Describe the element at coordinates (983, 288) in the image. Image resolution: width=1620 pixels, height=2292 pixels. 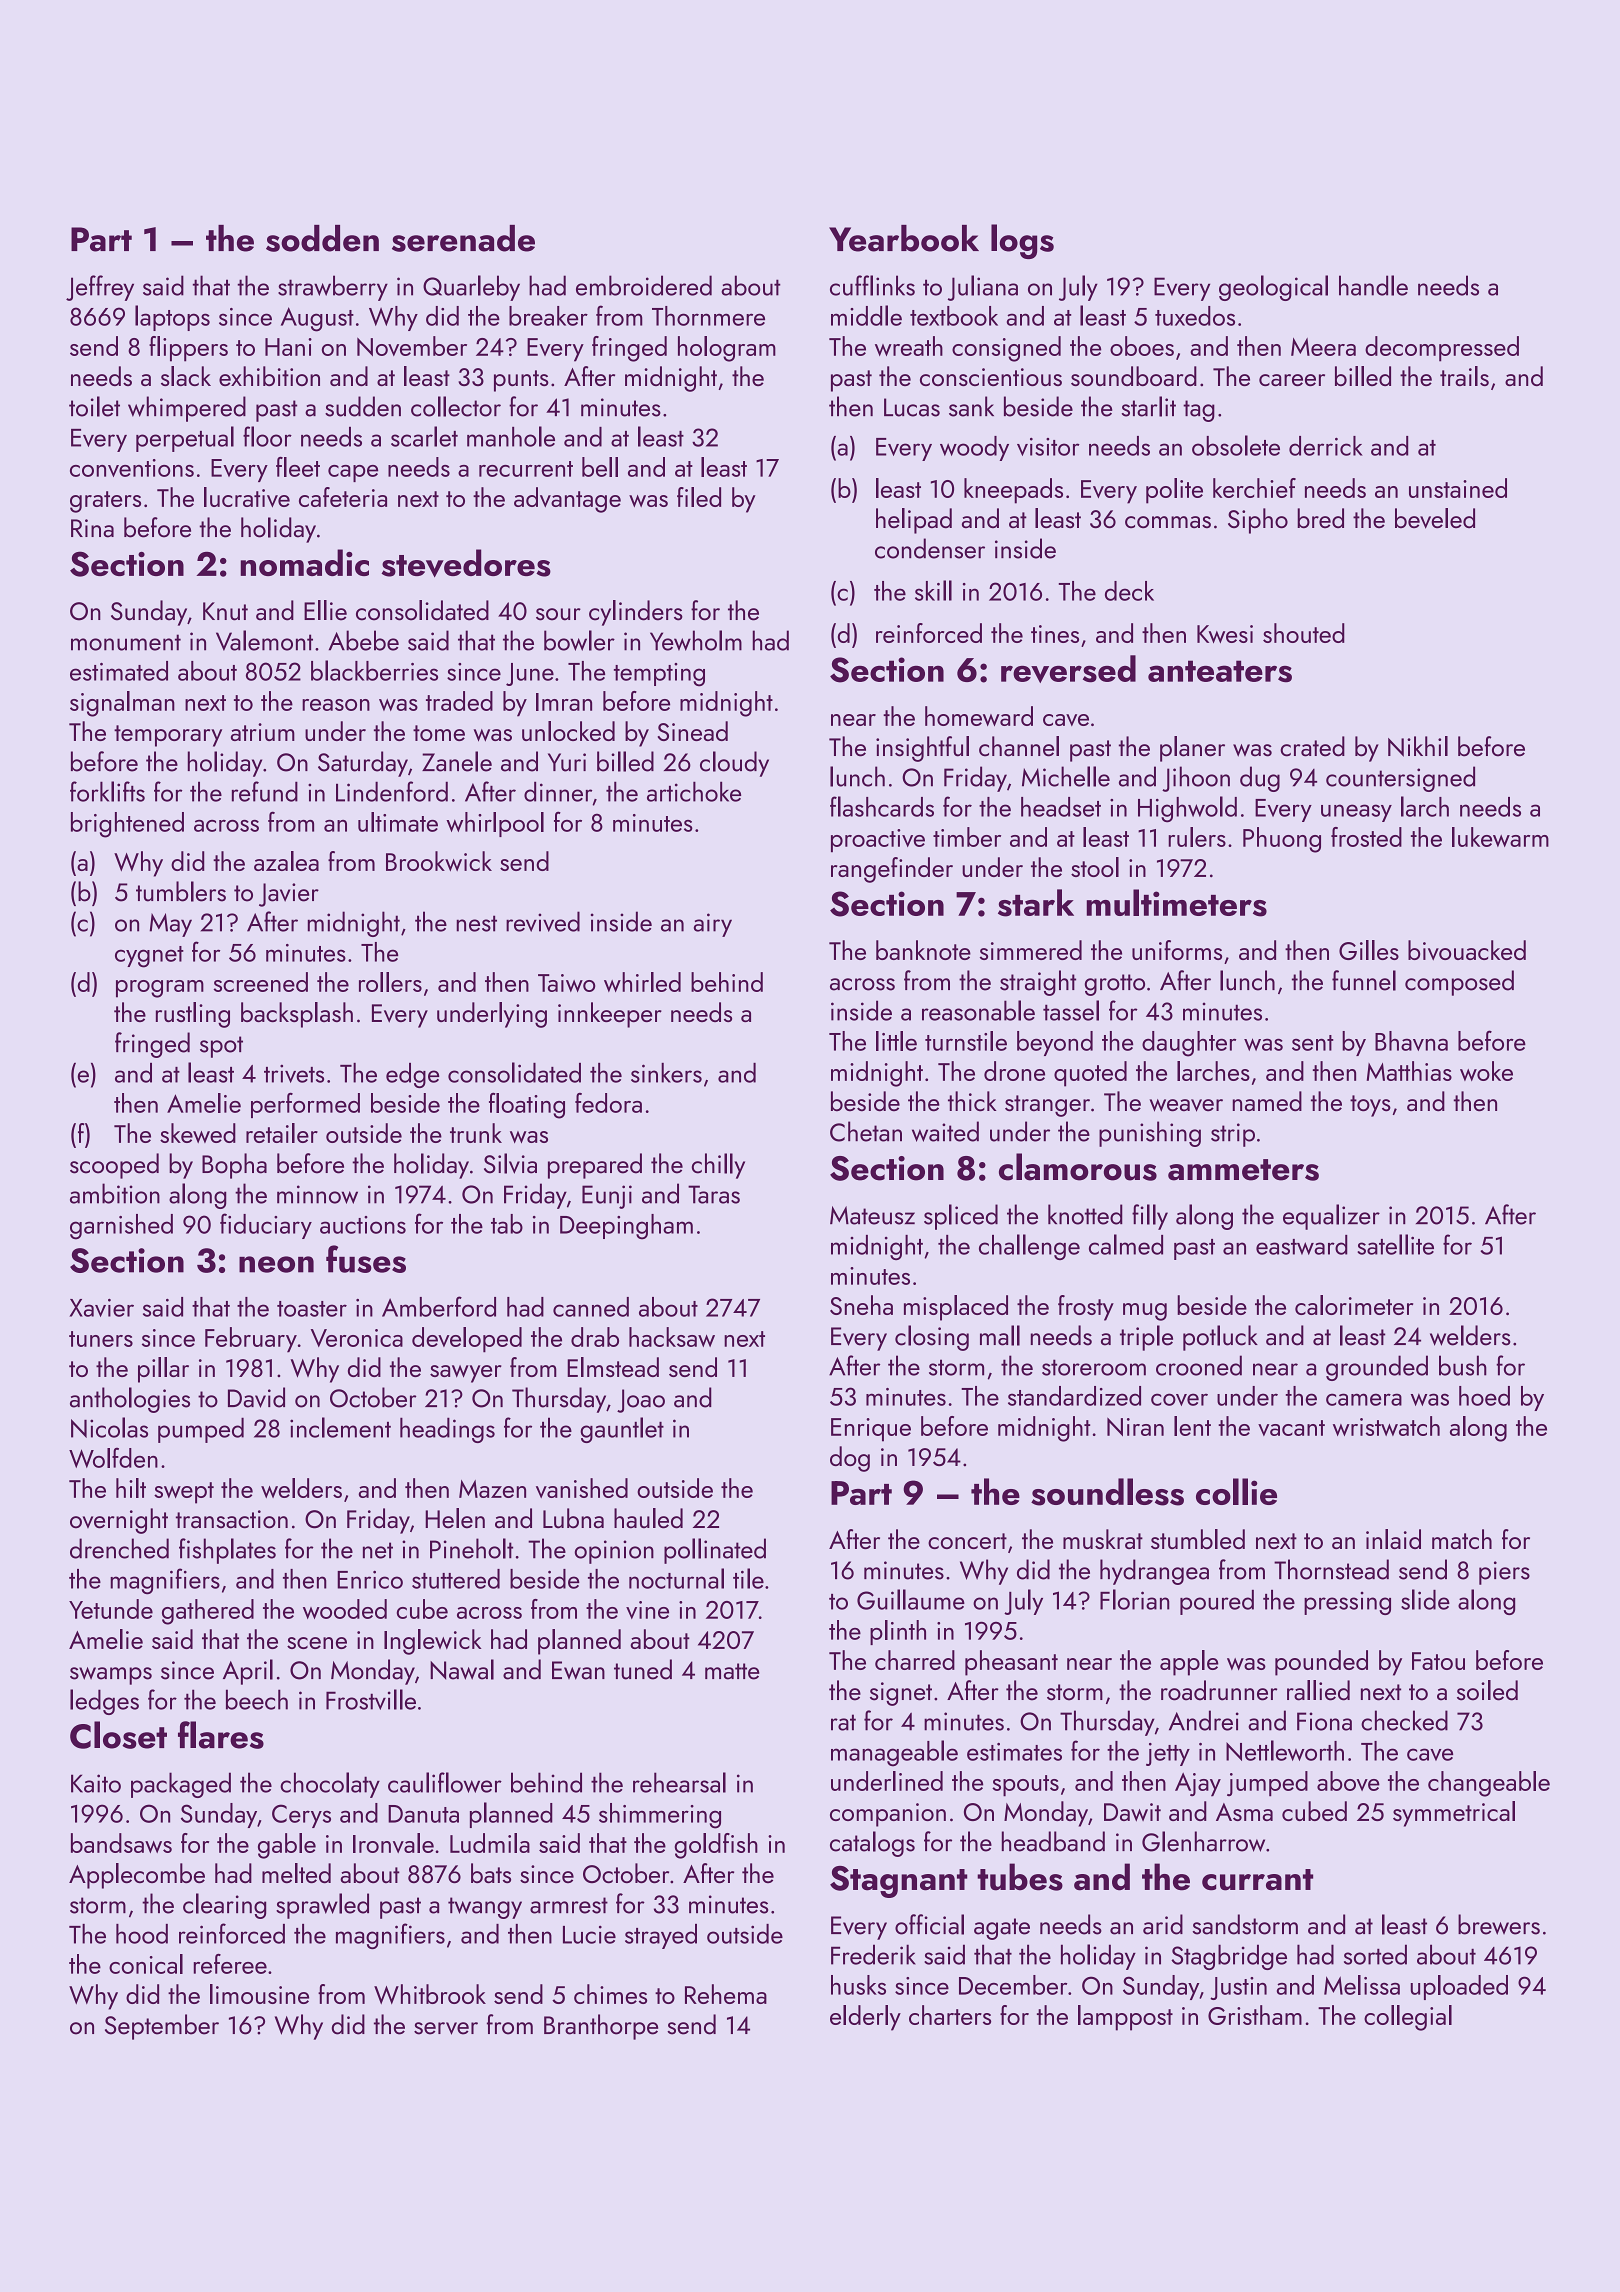
I see `Juliana` at that location.
